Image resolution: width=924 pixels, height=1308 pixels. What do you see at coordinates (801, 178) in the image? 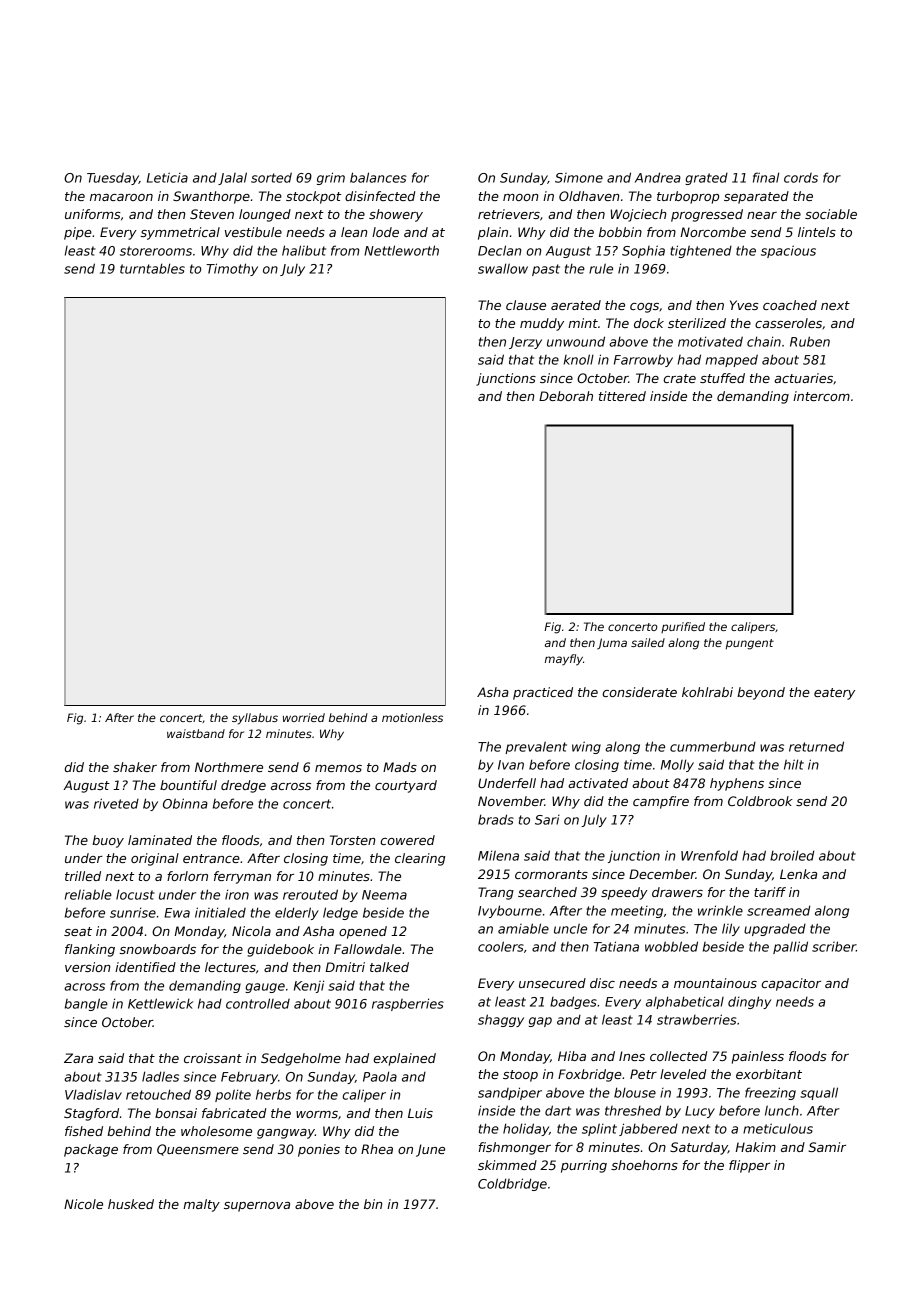
I see `cords` at bounding box center [801, 178].
